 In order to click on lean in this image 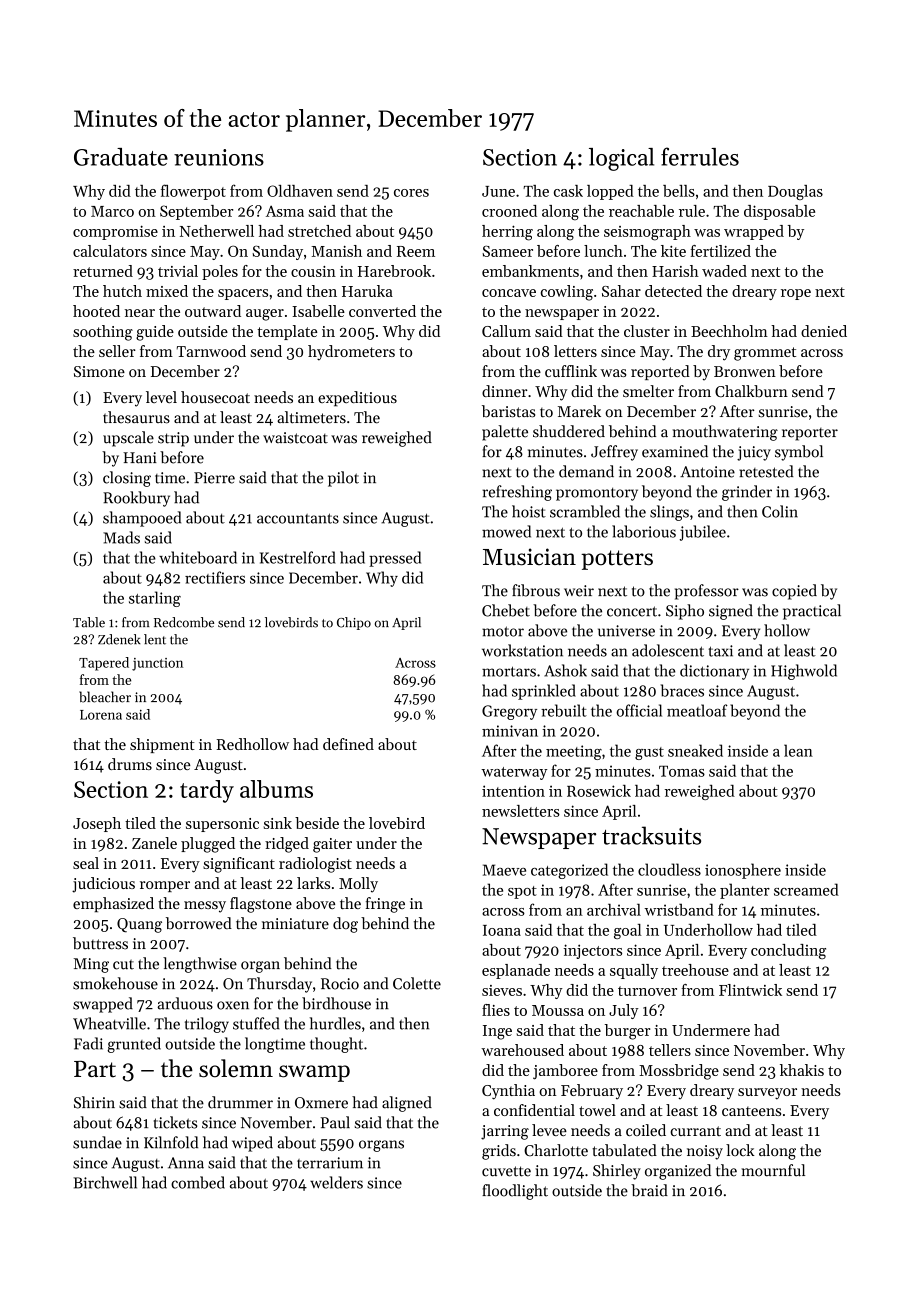, I will do `click(798, 750)`.
